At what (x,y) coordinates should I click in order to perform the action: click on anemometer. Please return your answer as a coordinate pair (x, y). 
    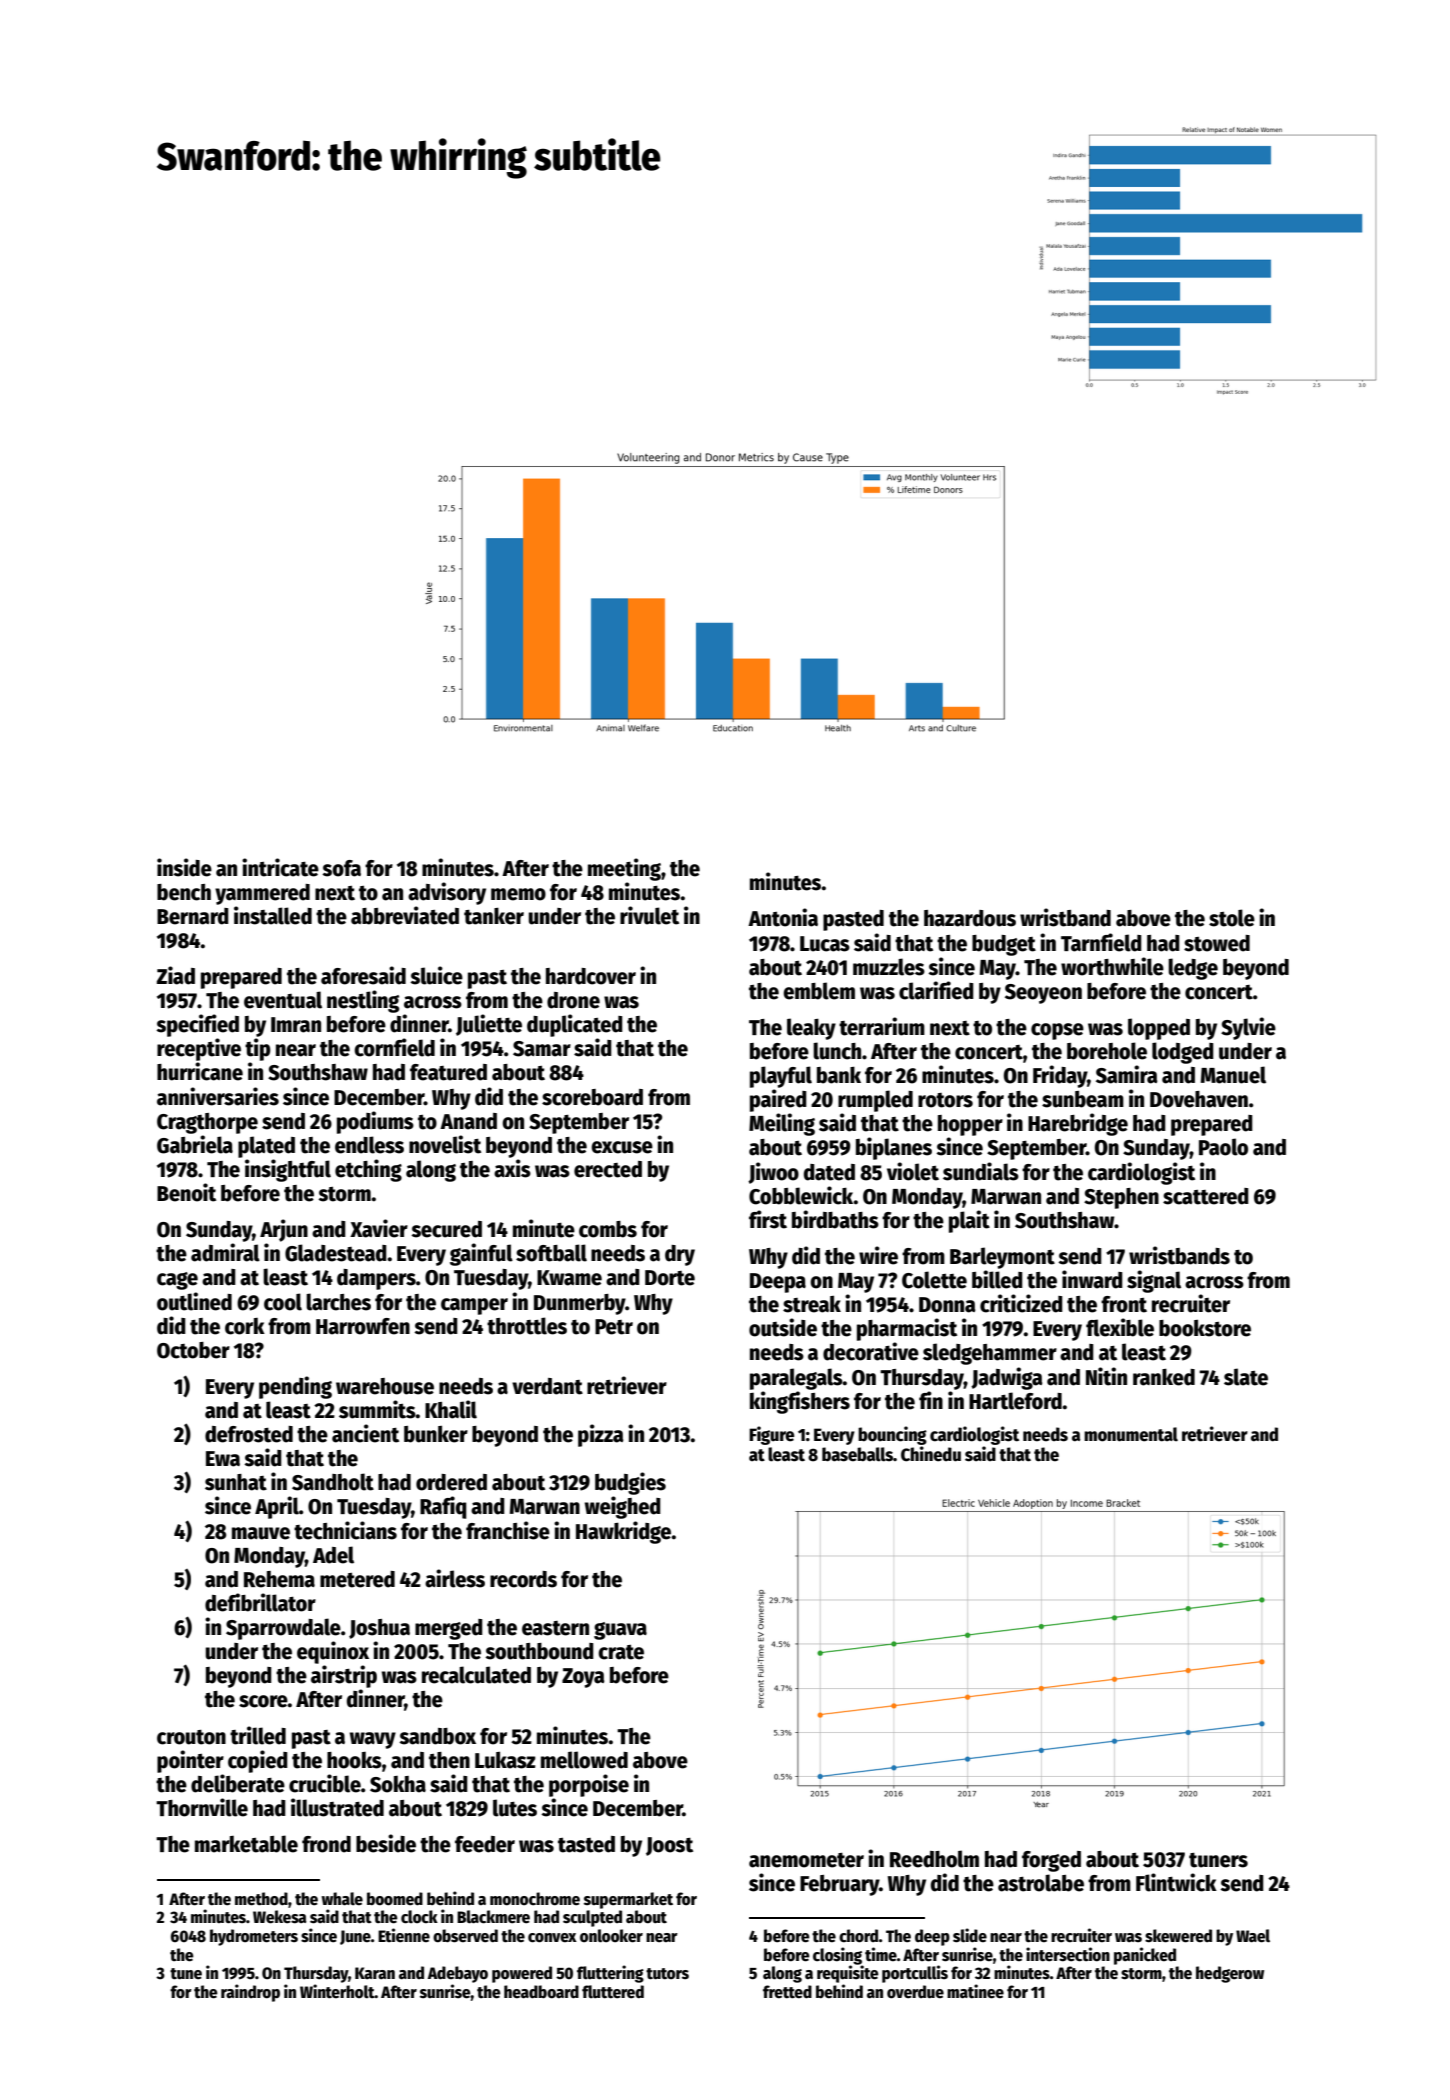
    Looking at the image, I should click on (806, 1860).
